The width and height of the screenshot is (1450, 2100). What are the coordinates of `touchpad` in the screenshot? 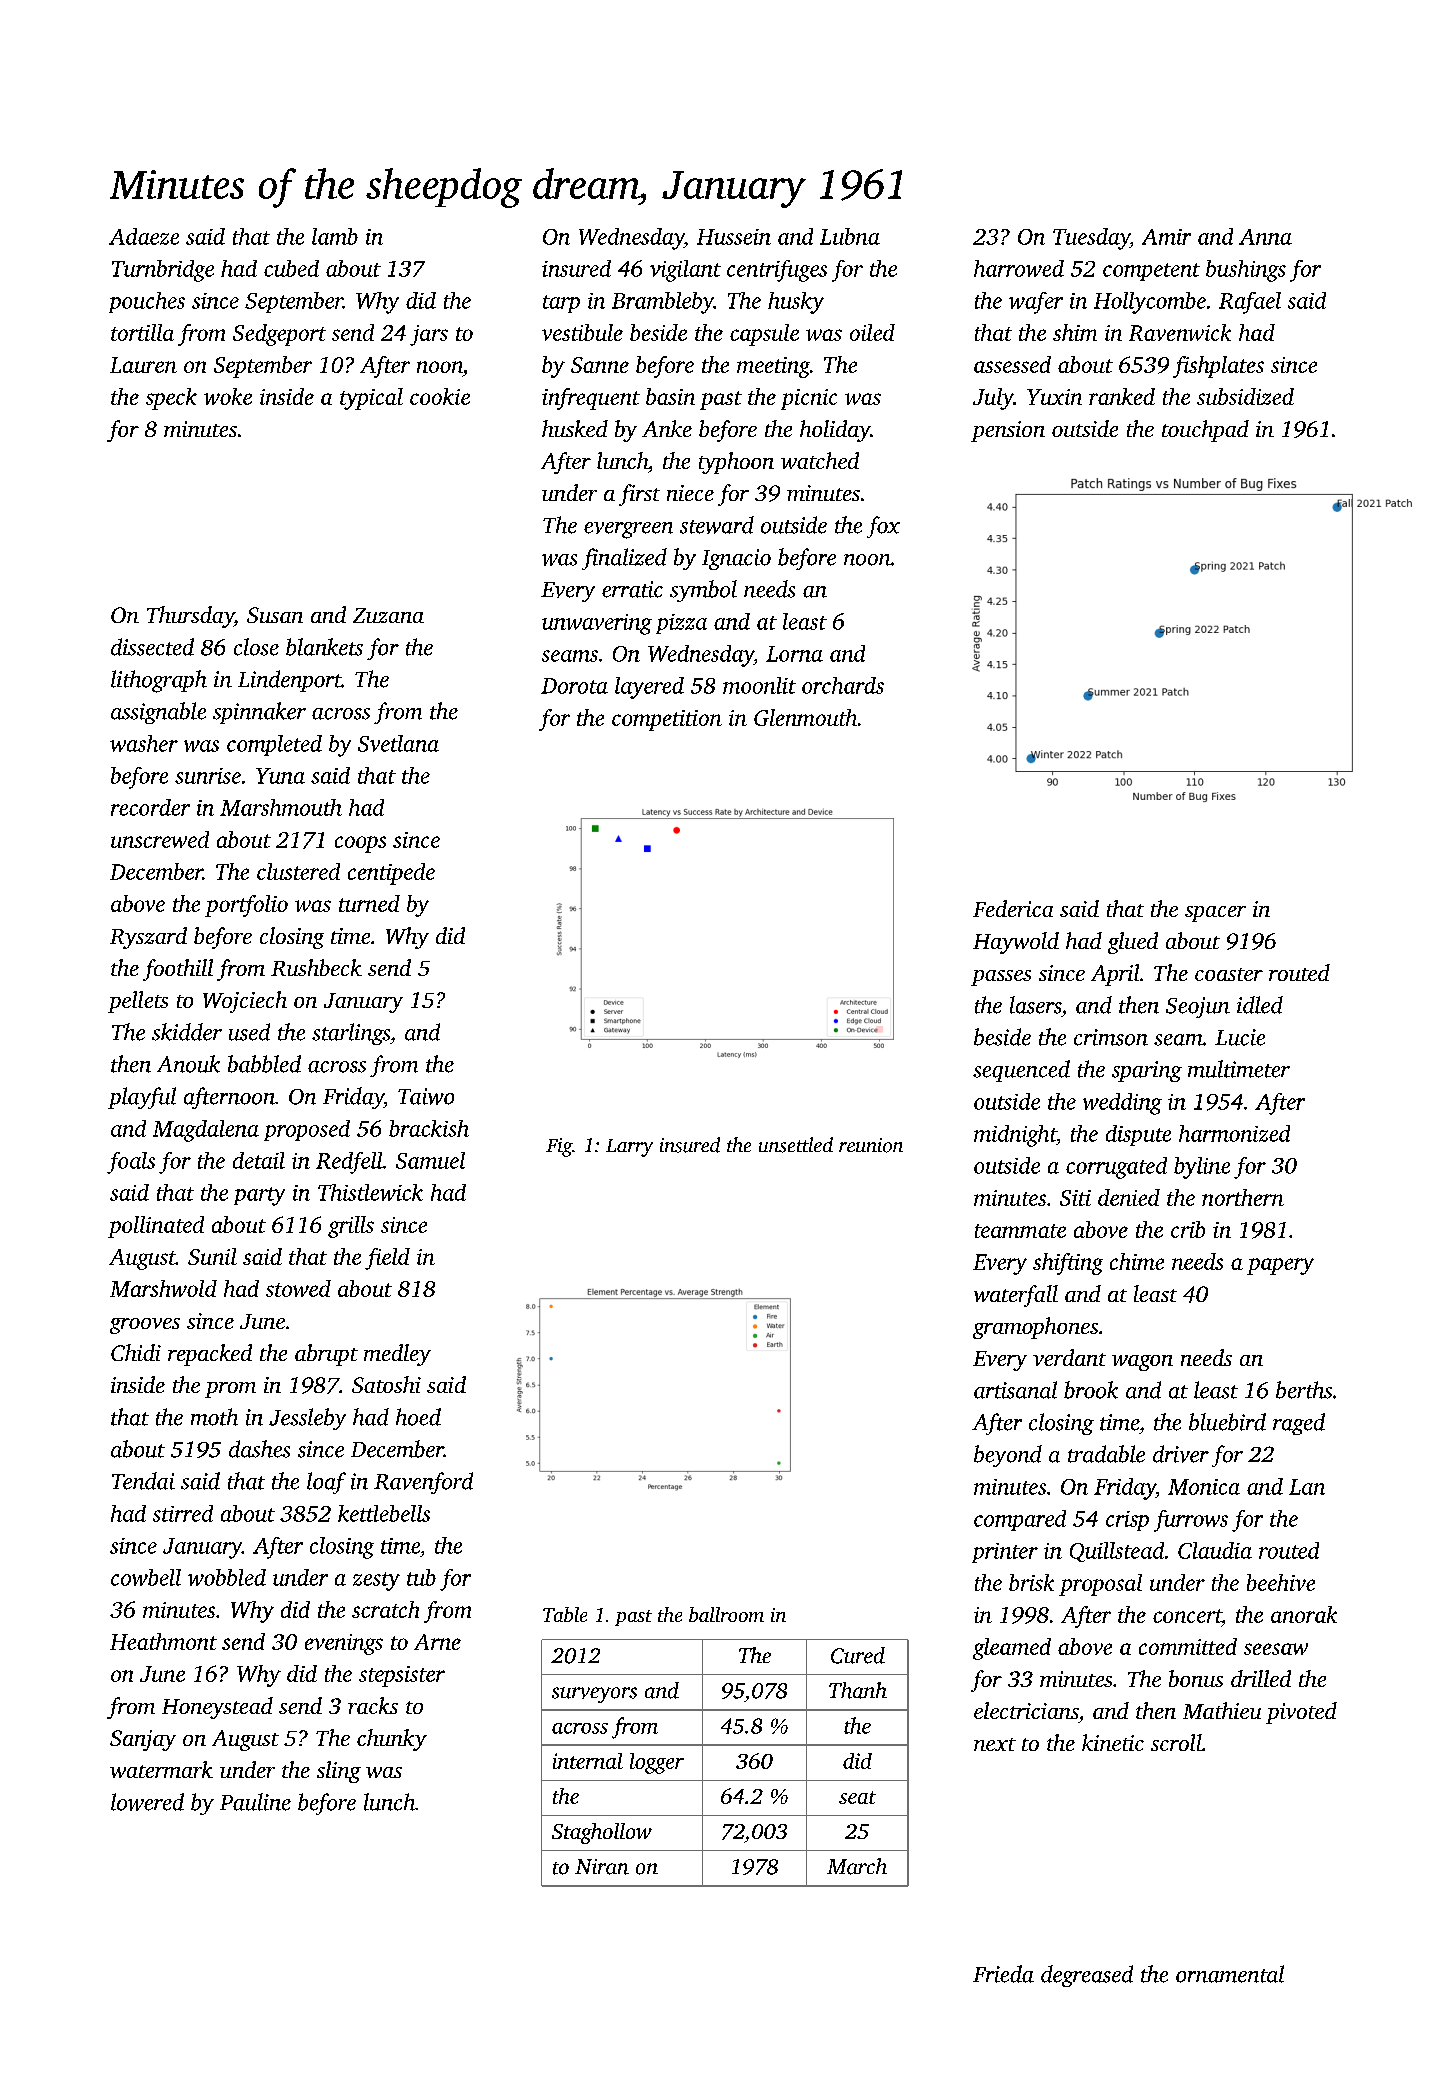 It's located at (1205, 431).
